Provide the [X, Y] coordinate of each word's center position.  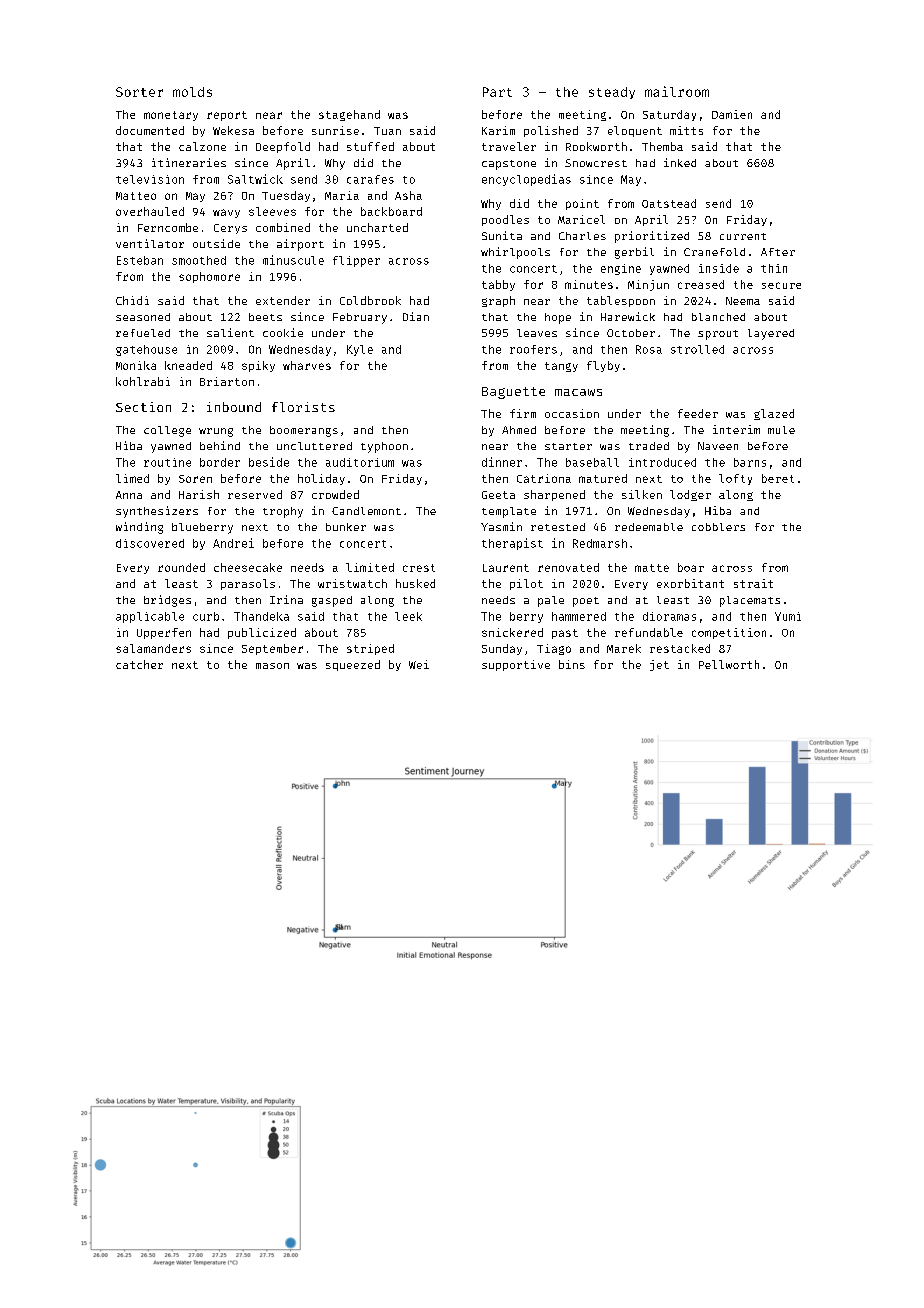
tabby [498, 285]
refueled [143, 333]
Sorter [139, 92]
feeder [698, 413]
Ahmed [519, 430]
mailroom [677, 91]
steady [612, 93]
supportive [516, 665]
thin [774, 268]
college [167, 431]
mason [272, 666]
